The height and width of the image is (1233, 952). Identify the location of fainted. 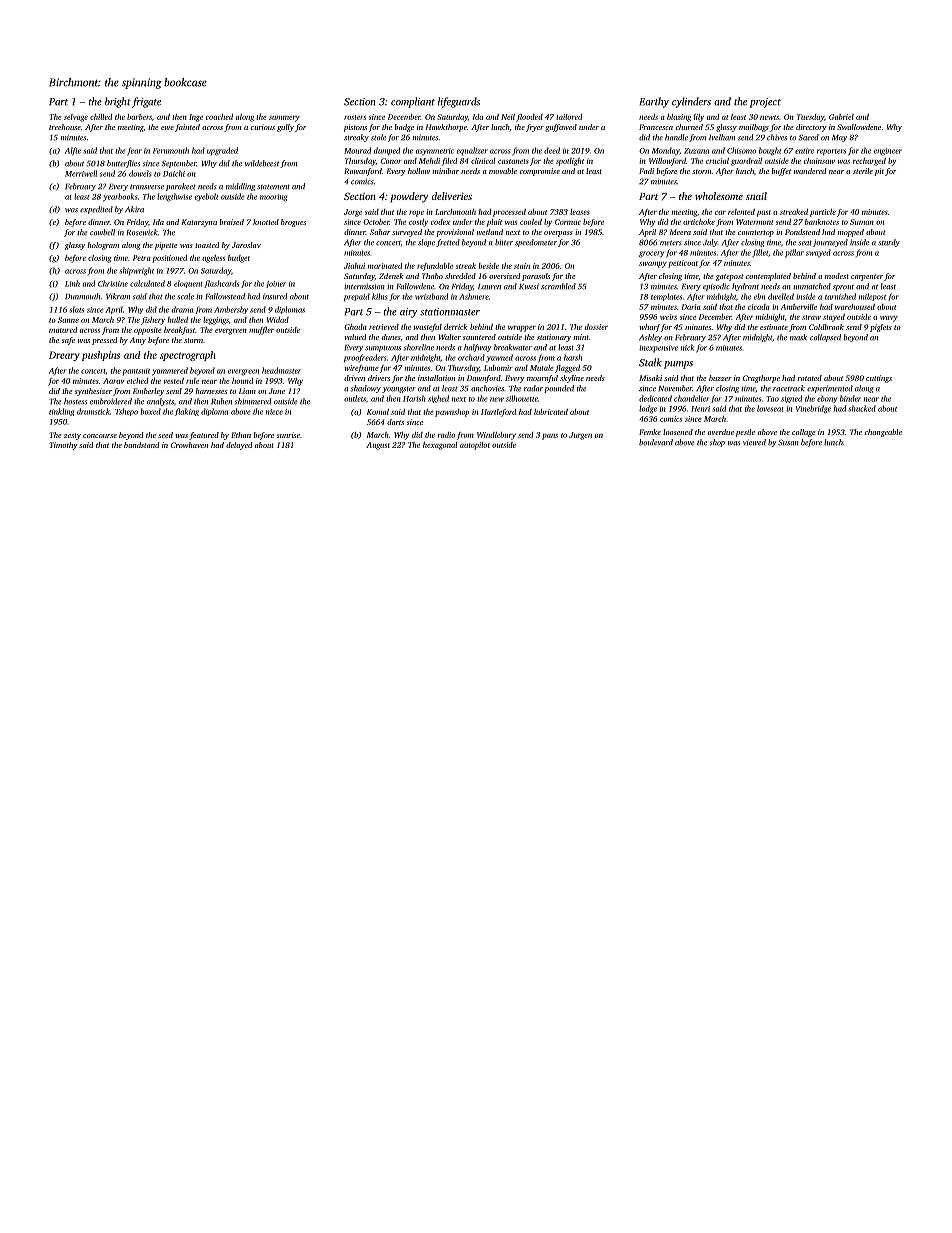
(187, 128).
